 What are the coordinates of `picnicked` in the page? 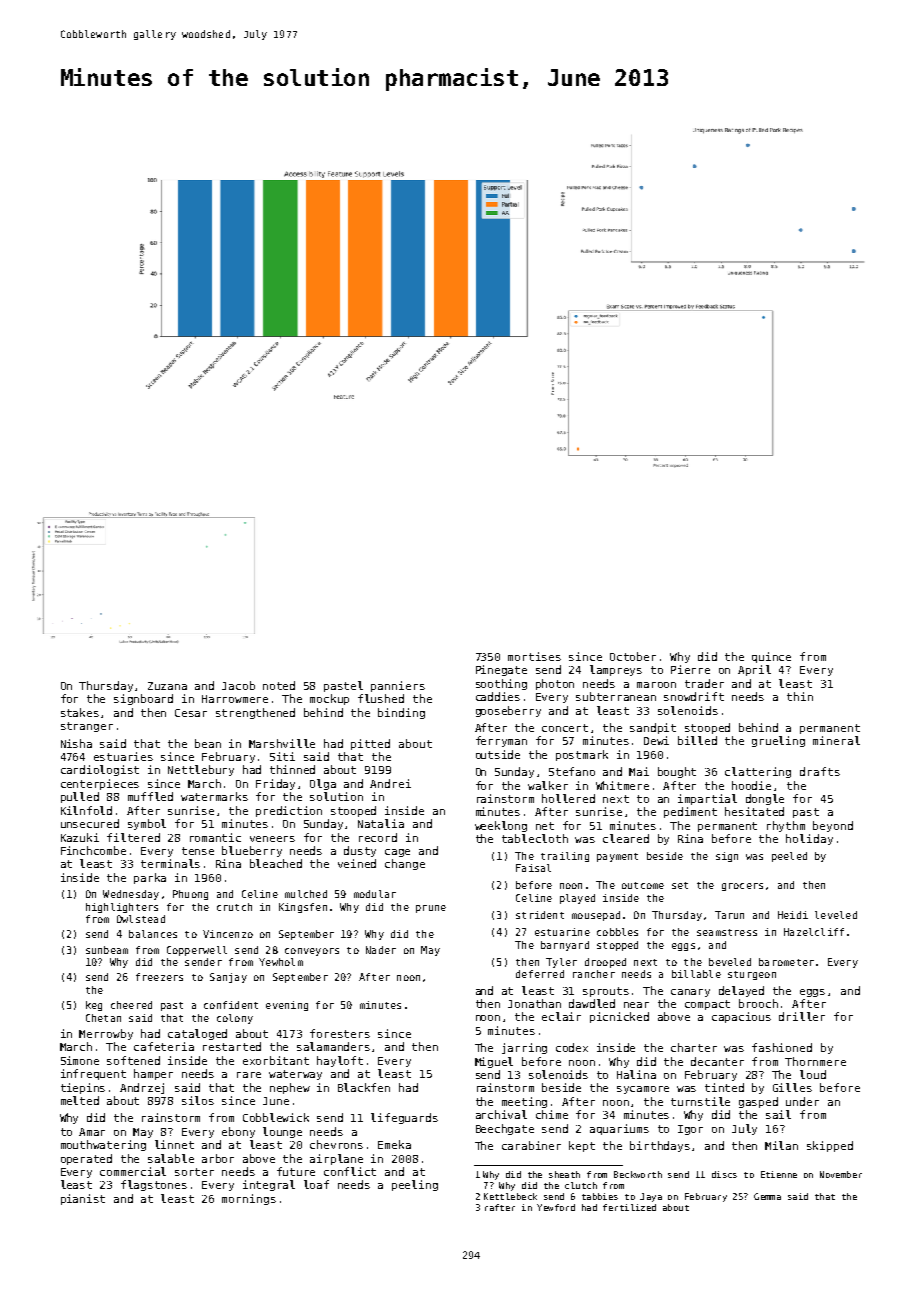 It's located at (619, 1017).
